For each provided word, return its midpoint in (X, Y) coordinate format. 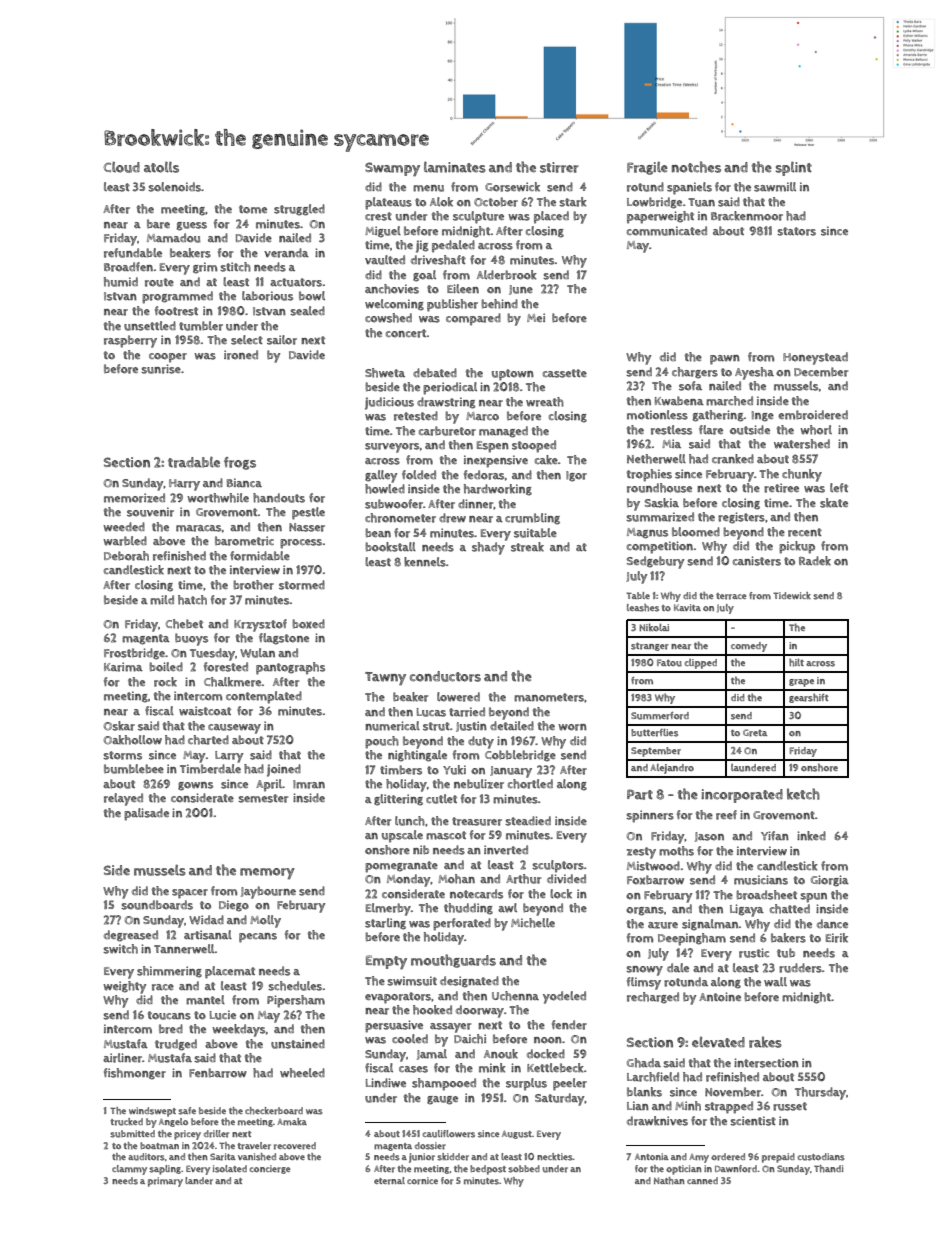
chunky (802, 475)
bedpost (488, 1170)
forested (226, 667)
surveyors (392, 448)
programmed (177, 297)
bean (378, 533)
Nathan (669, 1181)
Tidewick (792, 595)
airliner (122, 1058)
